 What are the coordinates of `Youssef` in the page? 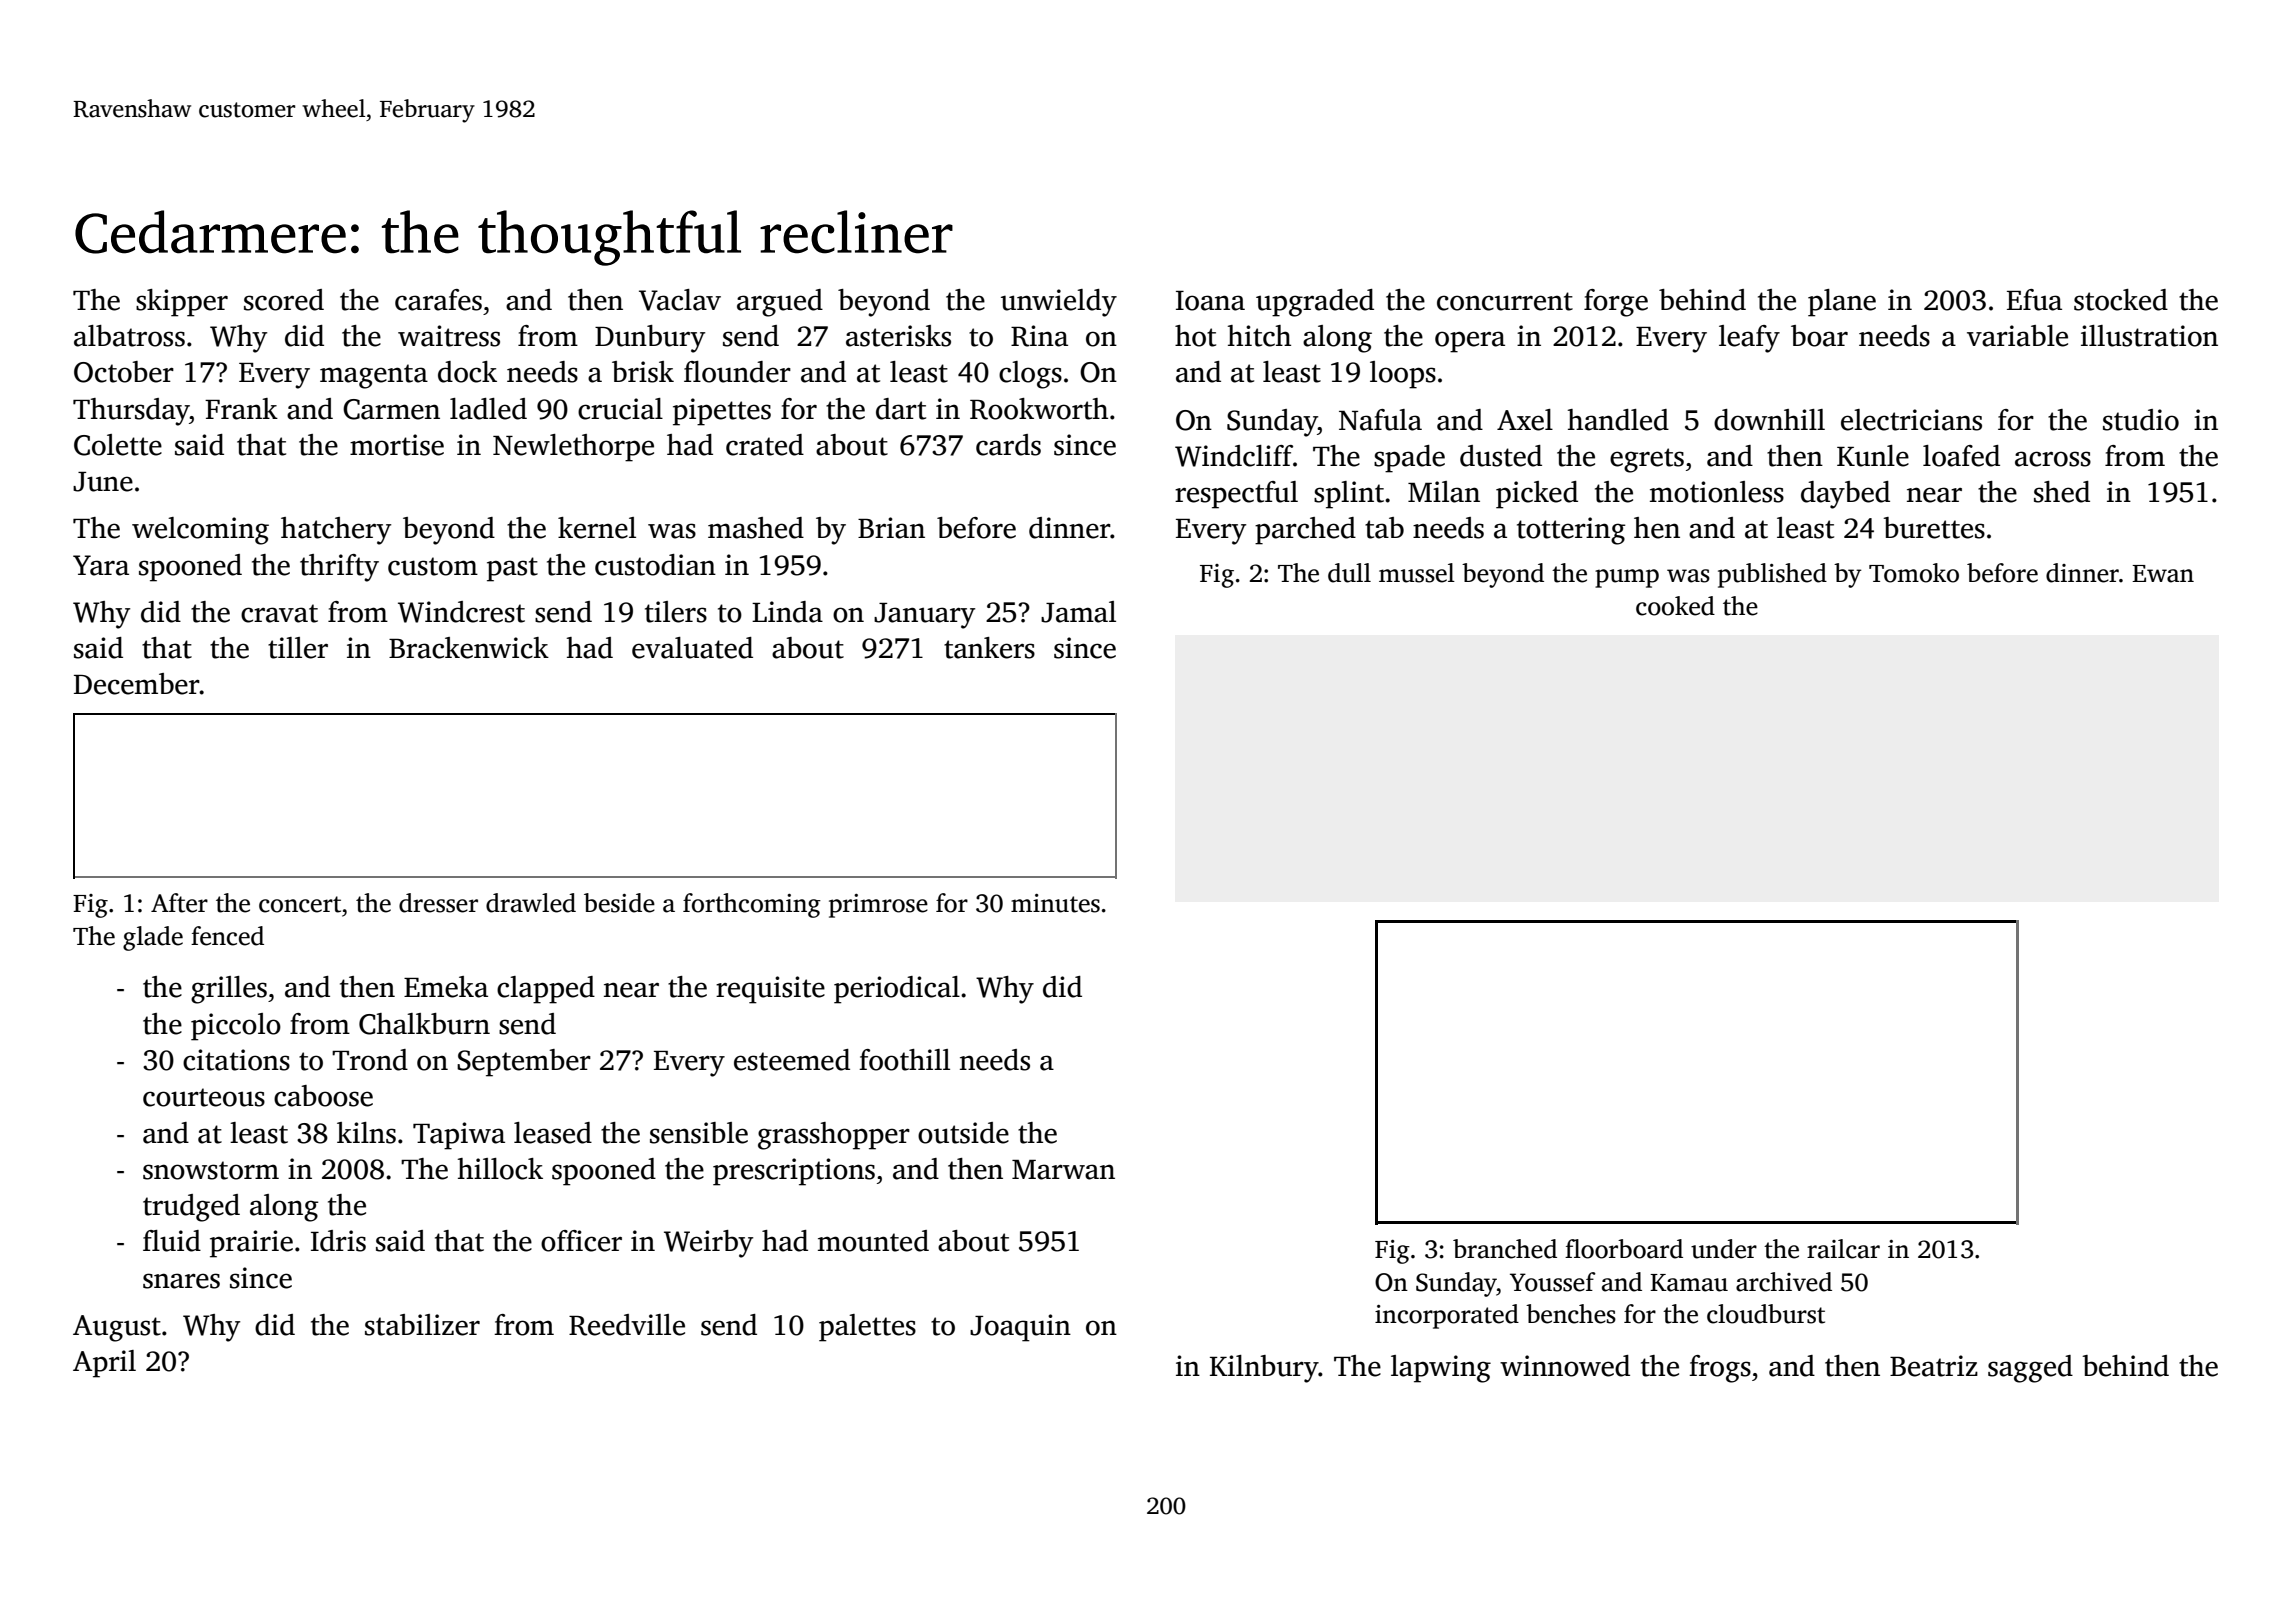 It's located at (1553, 1282).
